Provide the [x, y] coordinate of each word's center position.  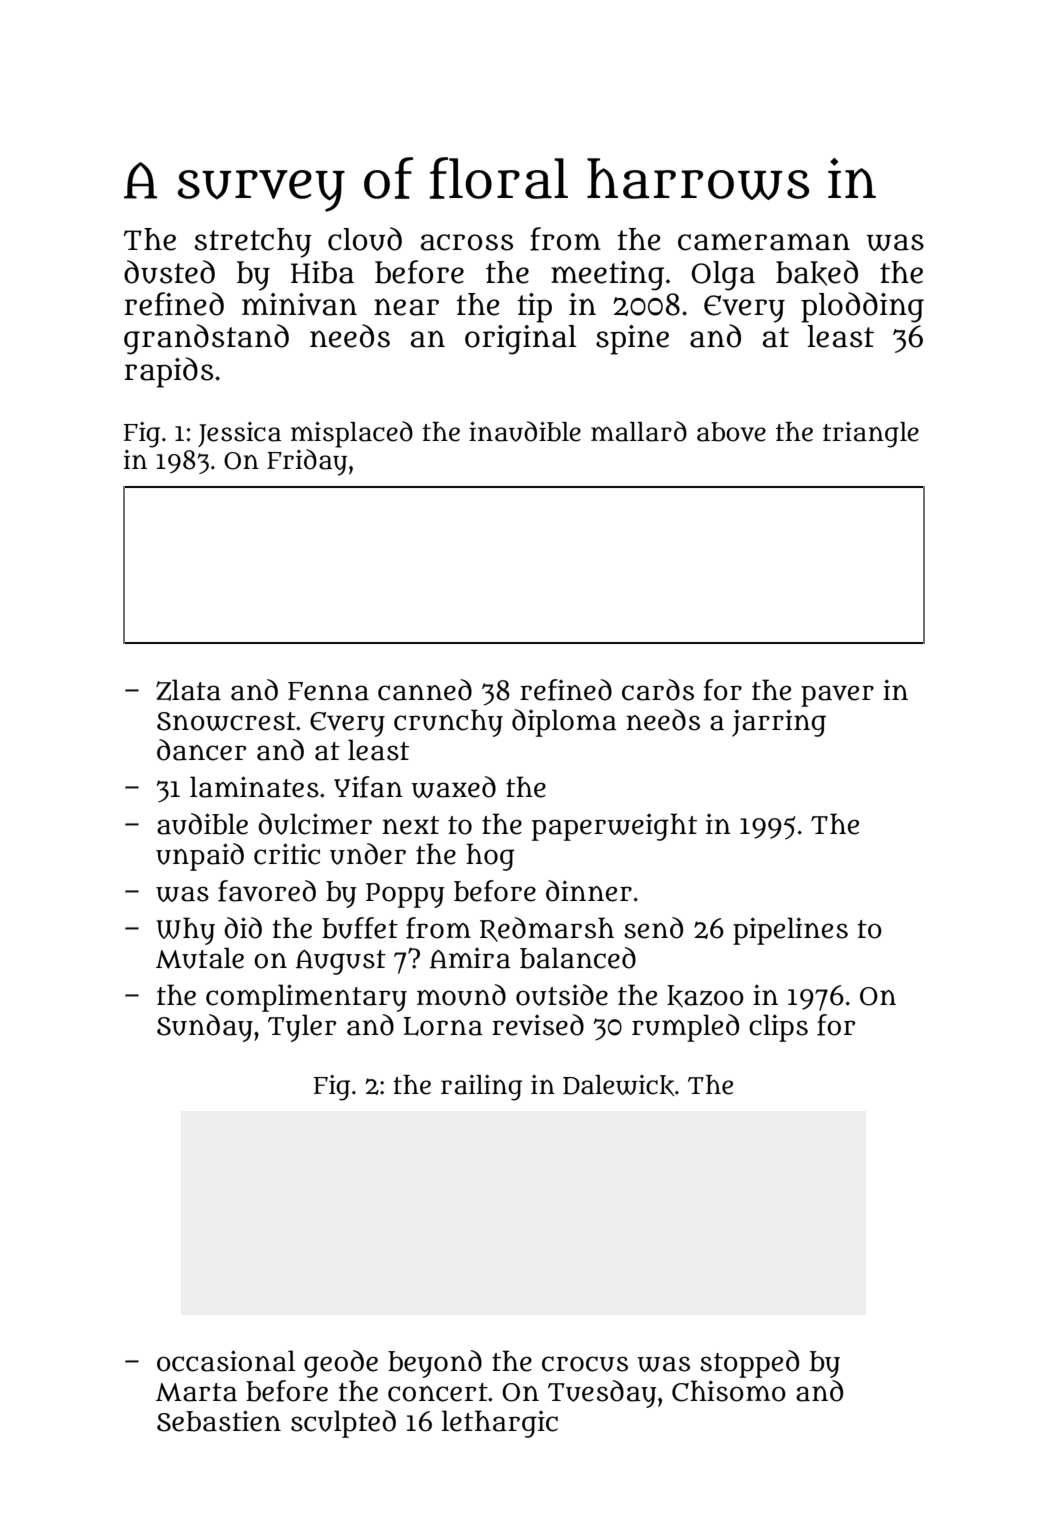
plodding [862, 307]
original [521, 340]
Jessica [239, 434]
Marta [196, 1392]
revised [538, 1025]
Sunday [205, 1028]
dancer [201, 750]
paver [837, 696]
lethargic [500, 1424]
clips [778, 1028]
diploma [564, 723]
